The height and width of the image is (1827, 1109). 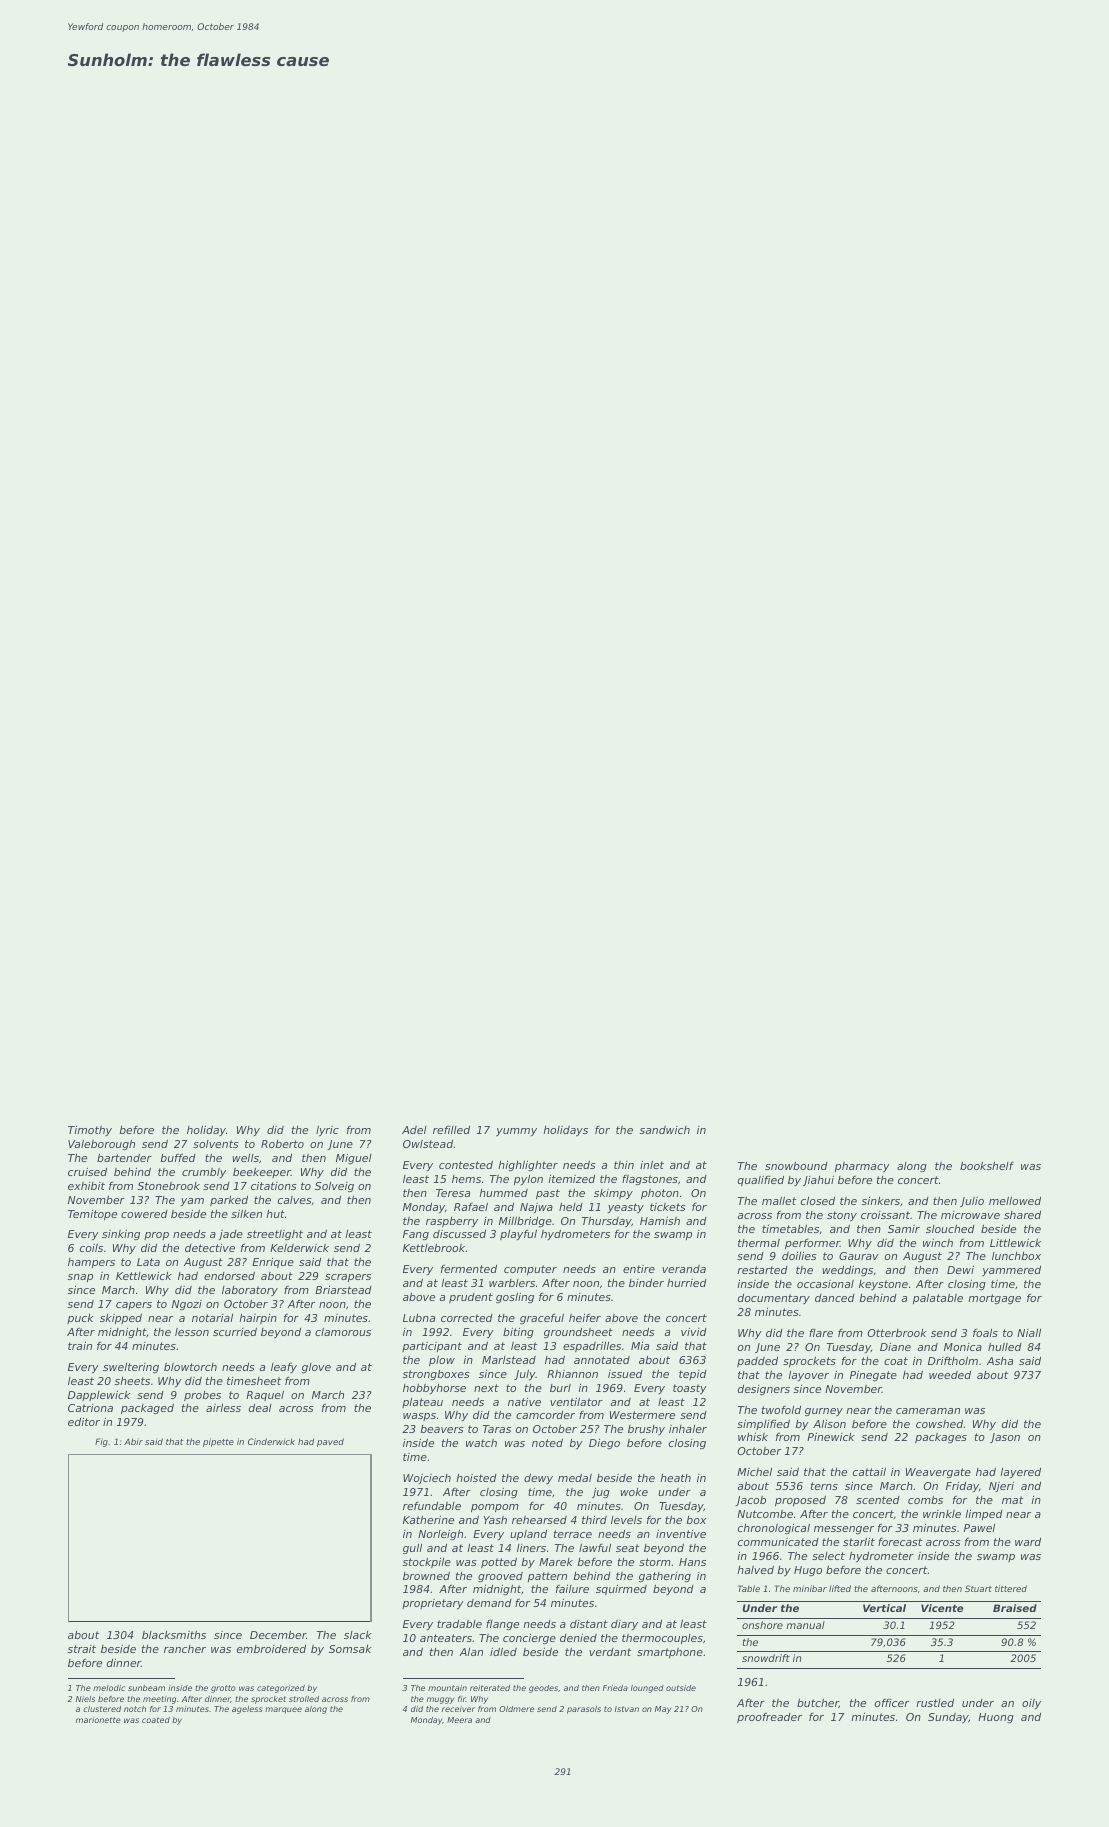 What do you see at coordinates (642, 1415) in the image?
I see `Westermere` at bounding box center [642, 1415].
